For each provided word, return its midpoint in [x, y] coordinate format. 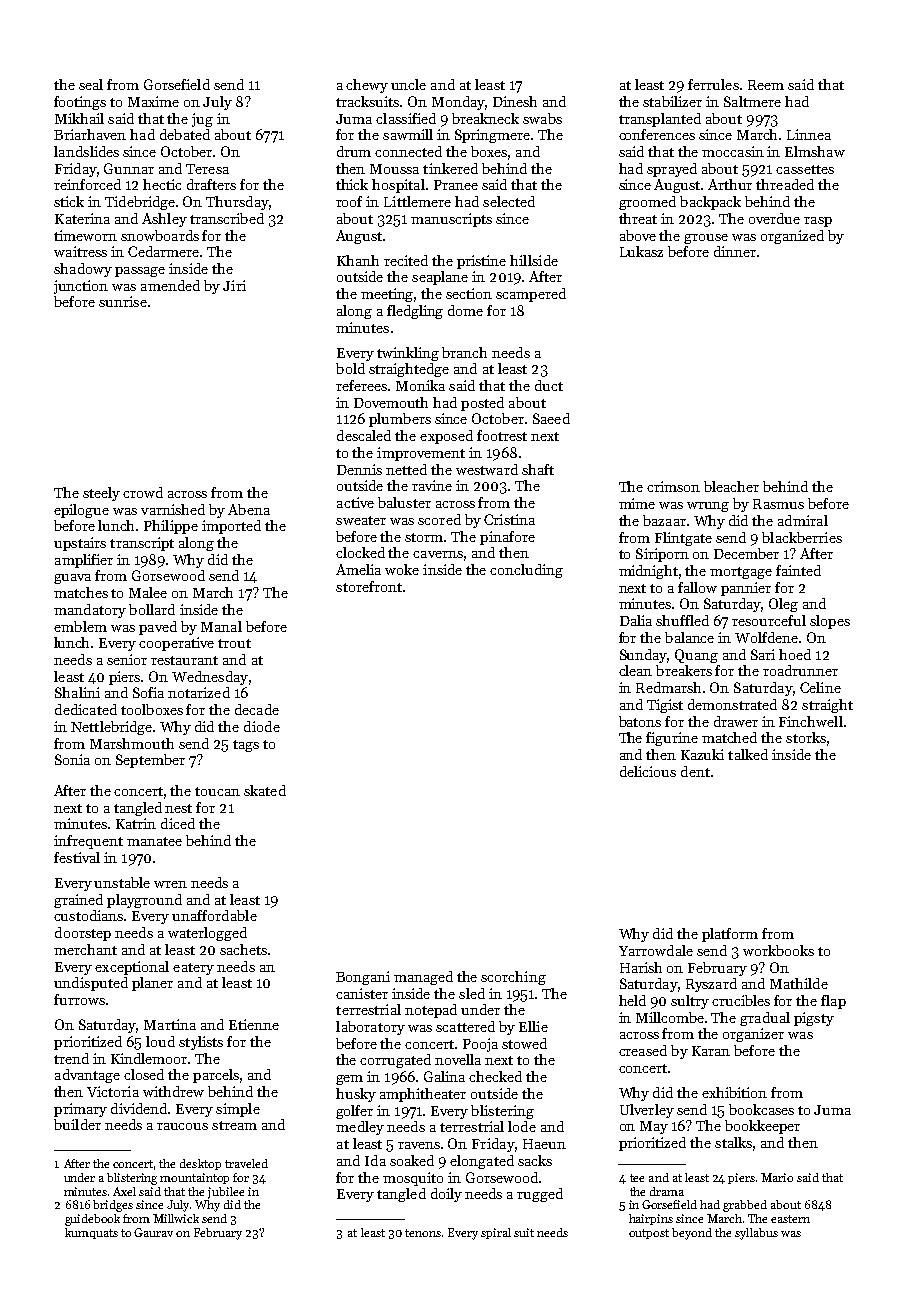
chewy [367, 86]
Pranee [456, 185]
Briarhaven [90, 134]
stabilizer [672, 101]
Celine [820, 687]
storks [806, 737]
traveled [246, 1163]
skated [265, 790]
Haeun [544, 1144]
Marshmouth [132, 743]
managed [423, 978]
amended [170, 285]
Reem [766, 85]
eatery [193, 969]
